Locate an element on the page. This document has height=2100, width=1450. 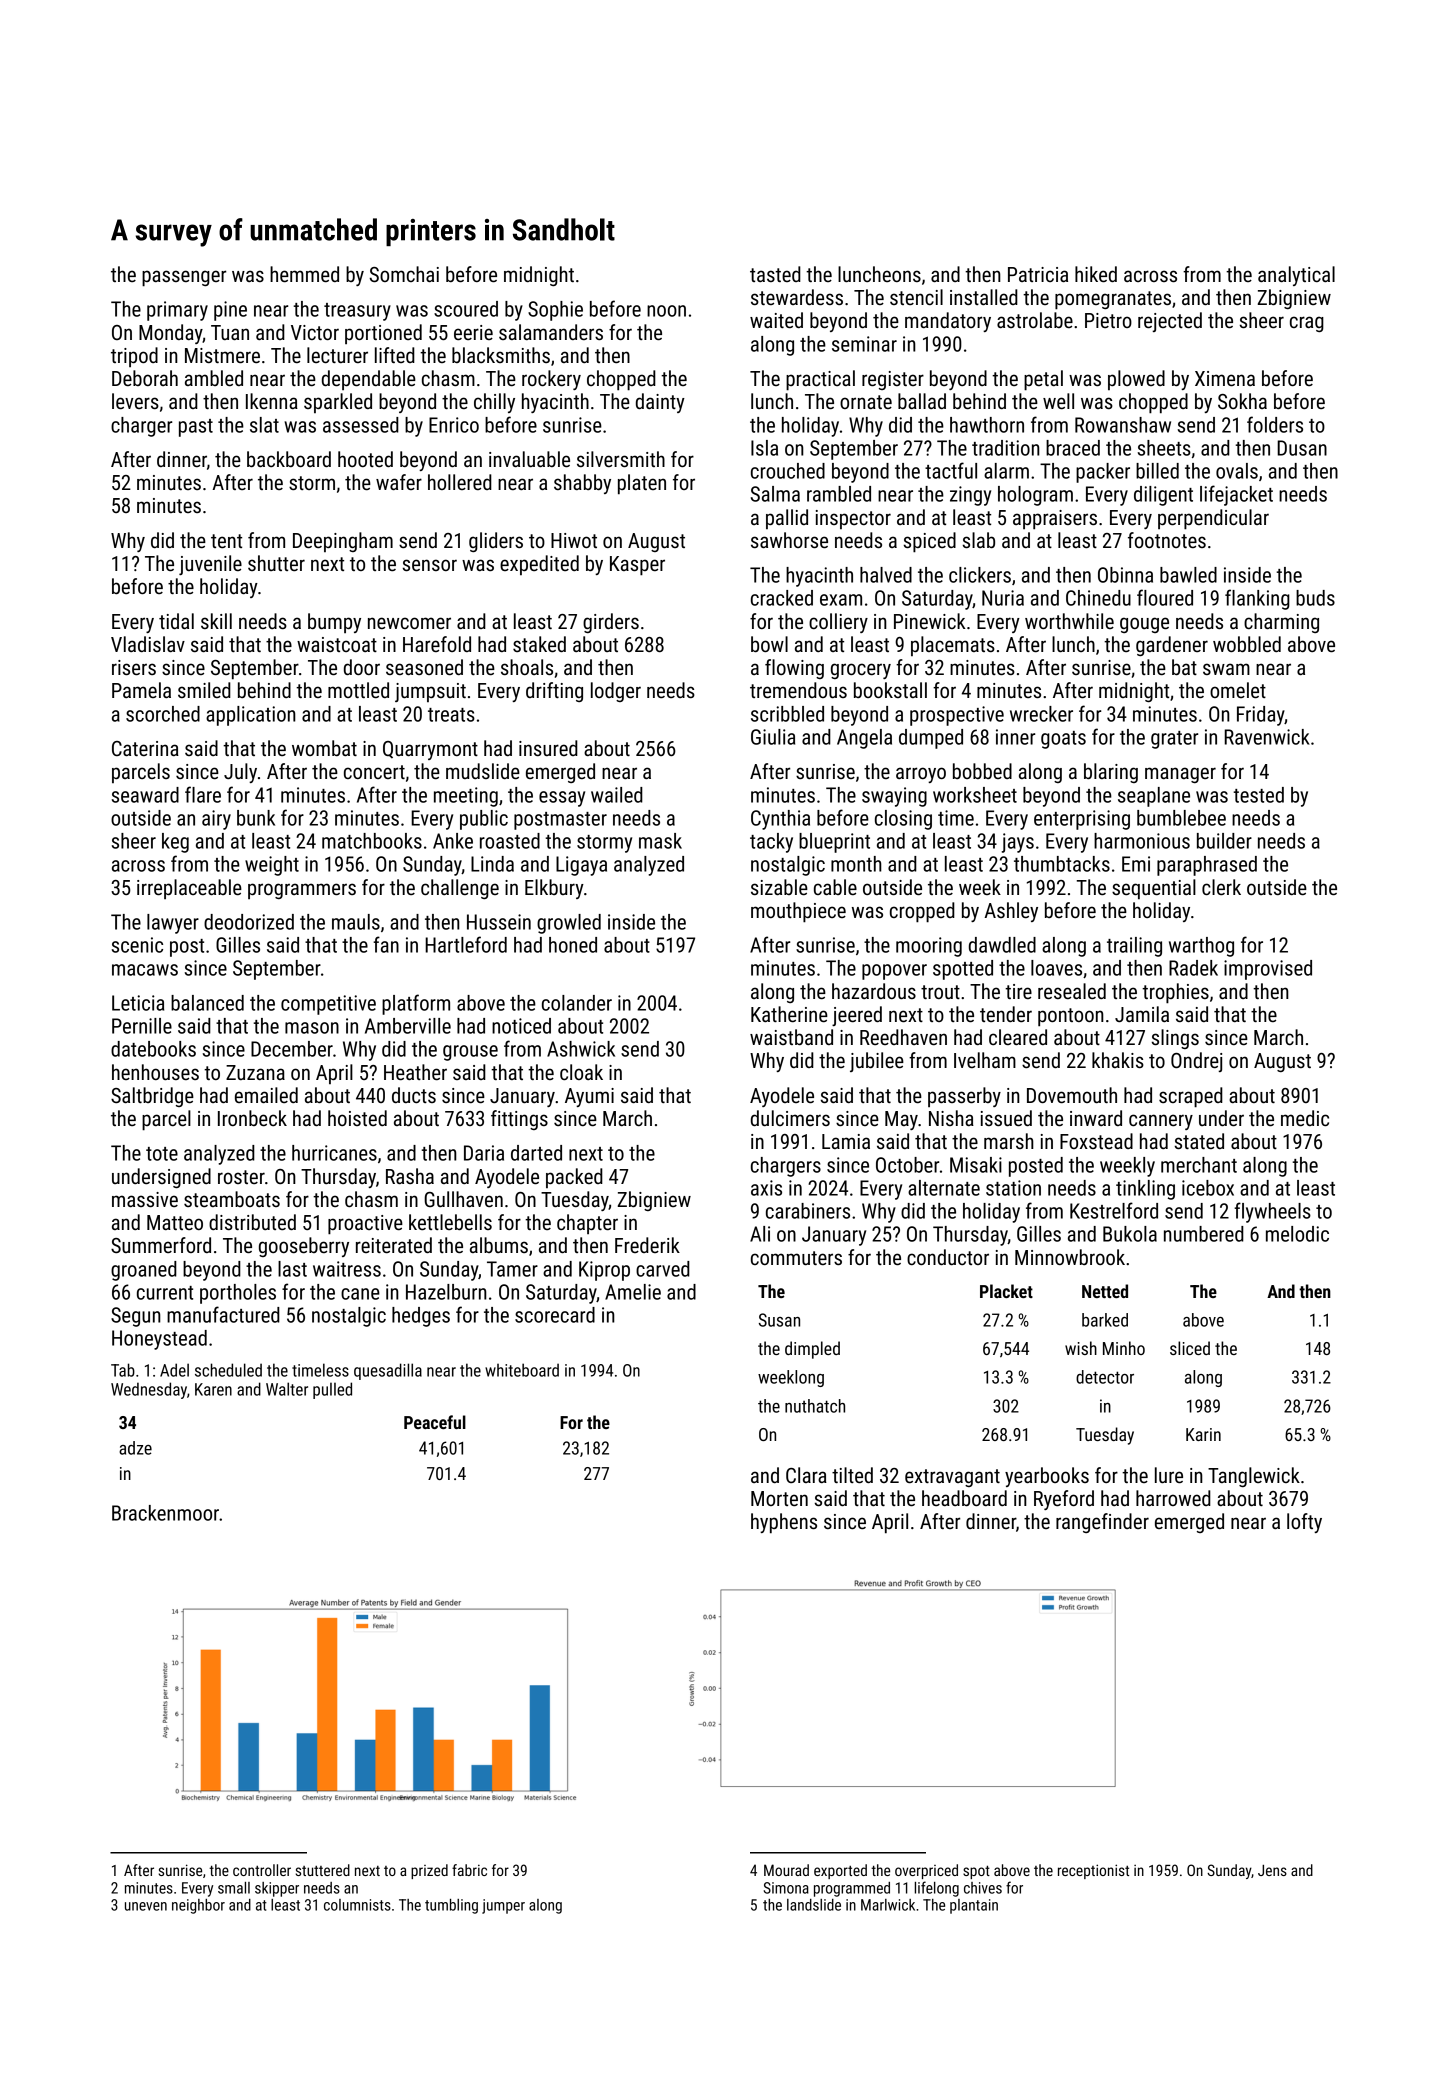
analytical is located at coordinates (1296, 276).
